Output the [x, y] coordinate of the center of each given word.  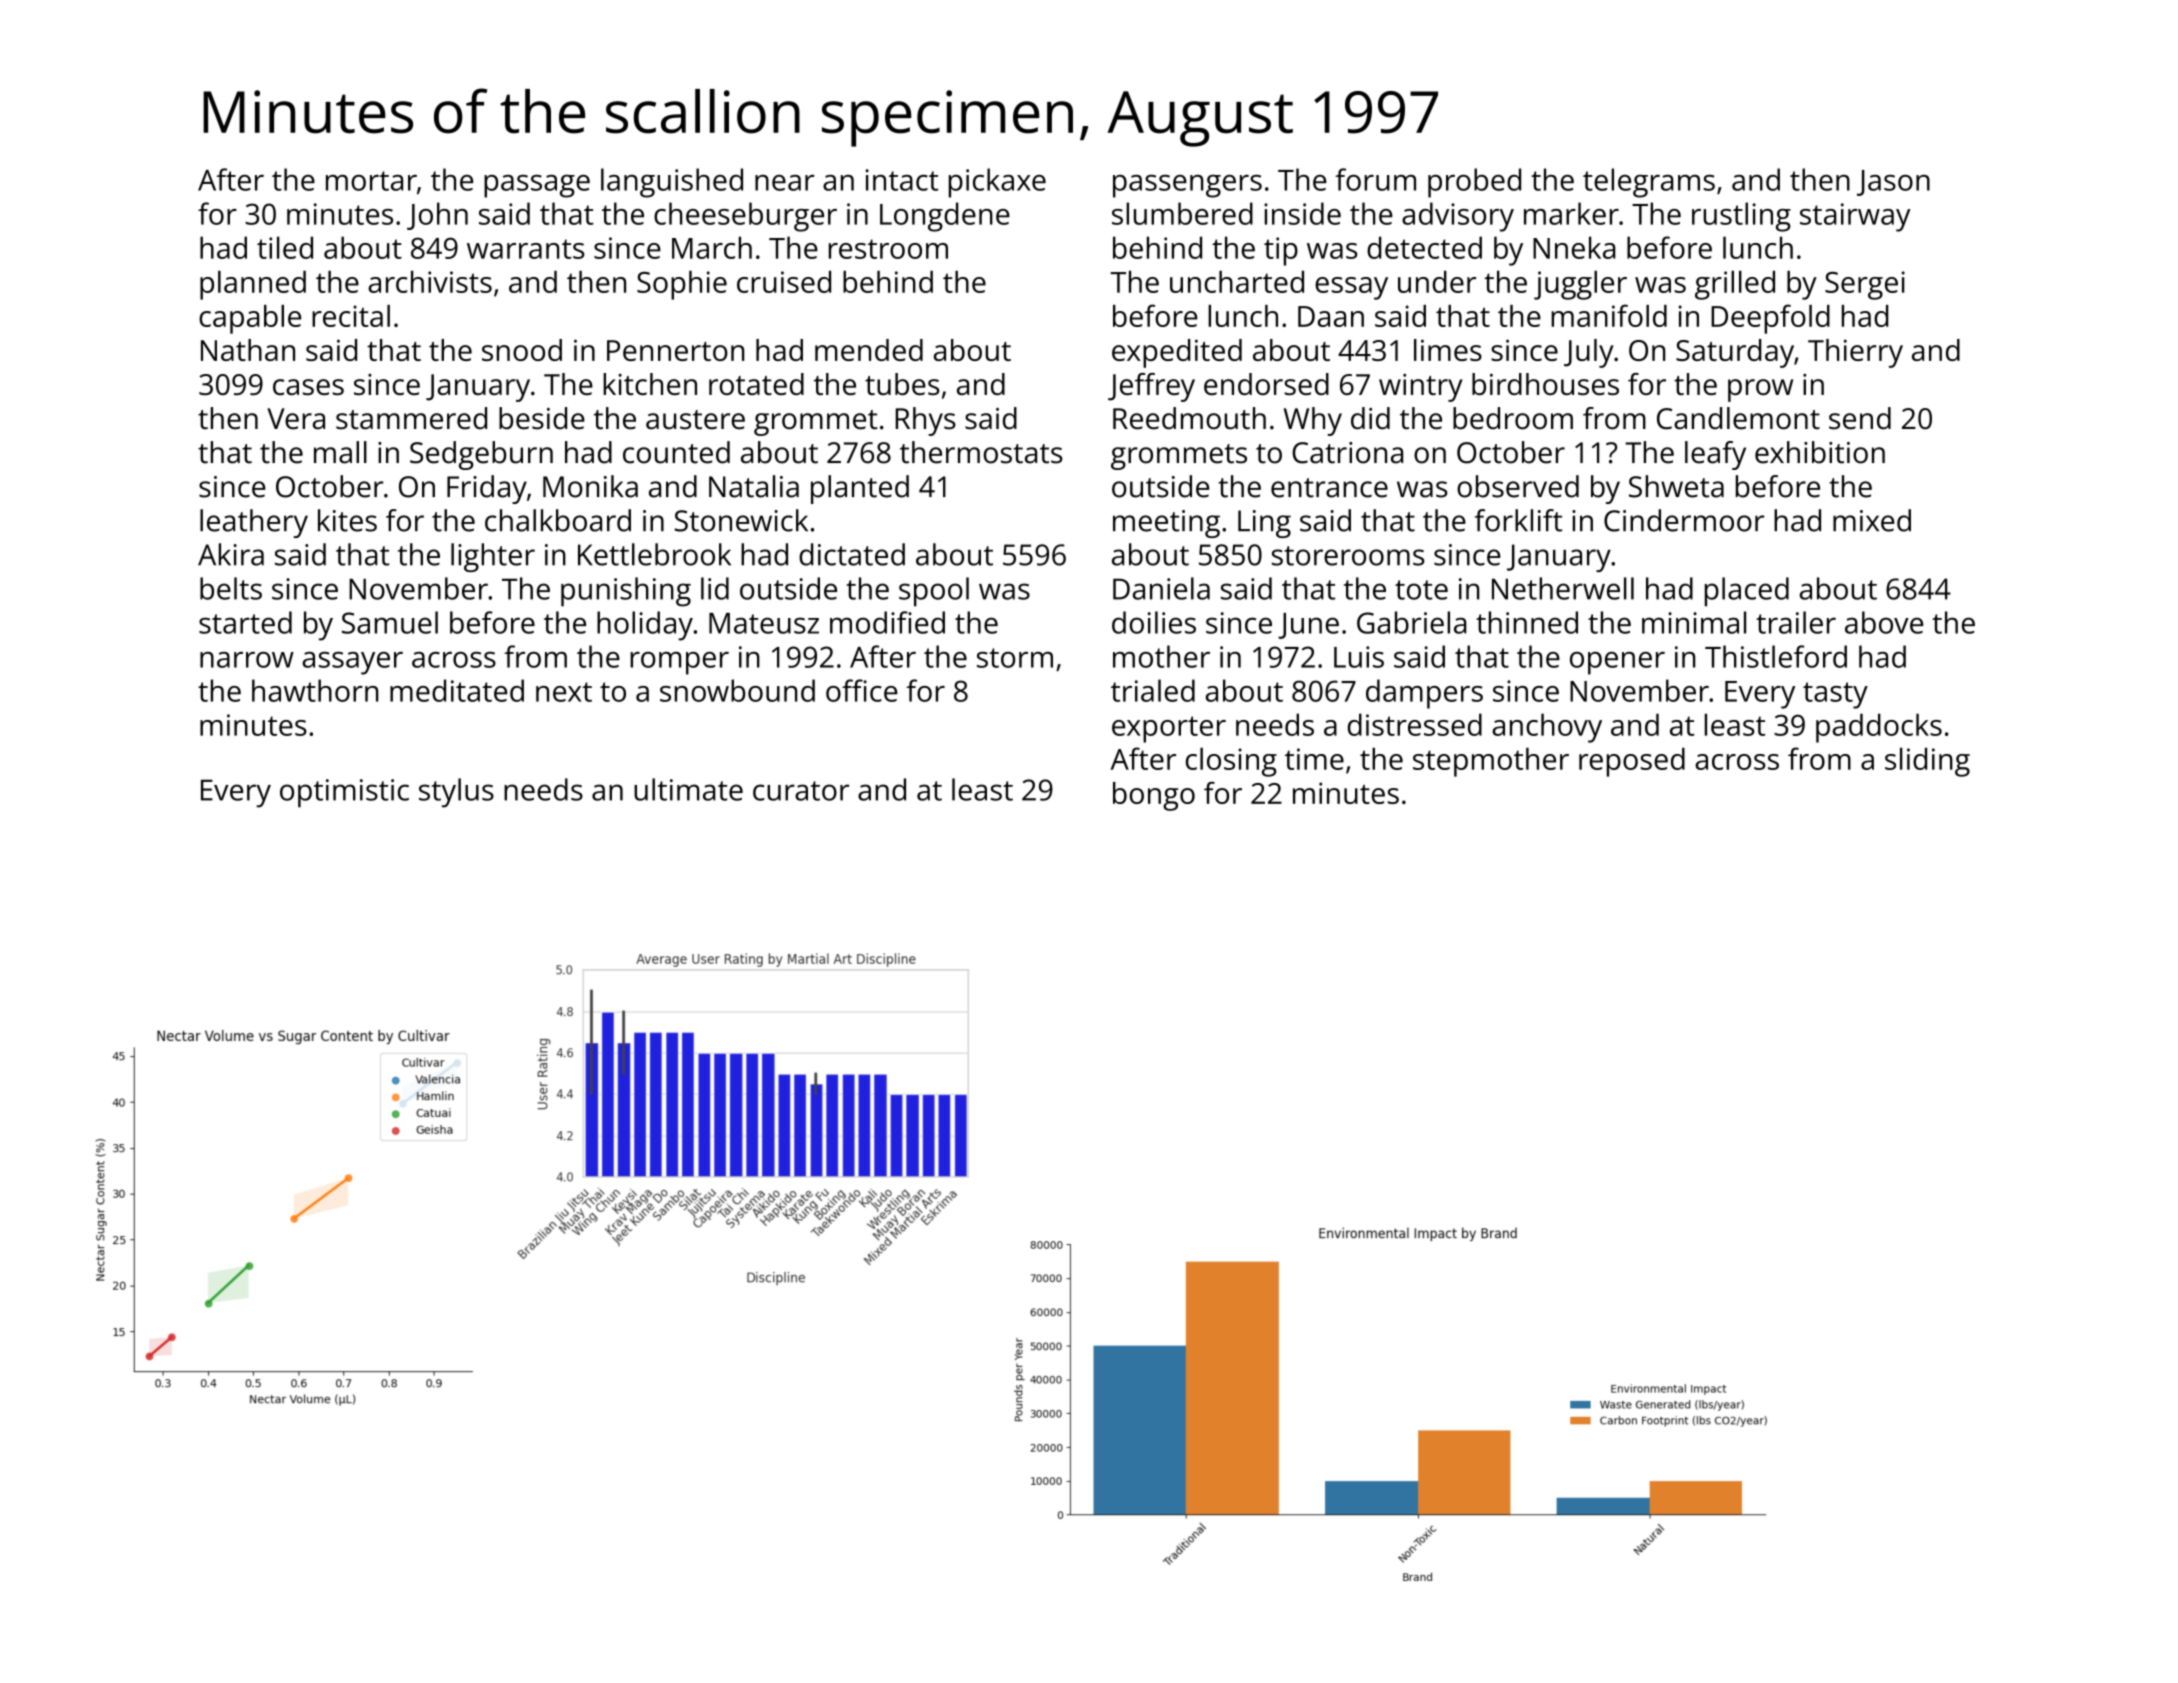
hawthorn [315, 690]
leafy [1715, 455]
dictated [852, 554]
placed [1747, 592]
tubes [902, 384]
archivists [430, 281]
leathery [254, 523]
